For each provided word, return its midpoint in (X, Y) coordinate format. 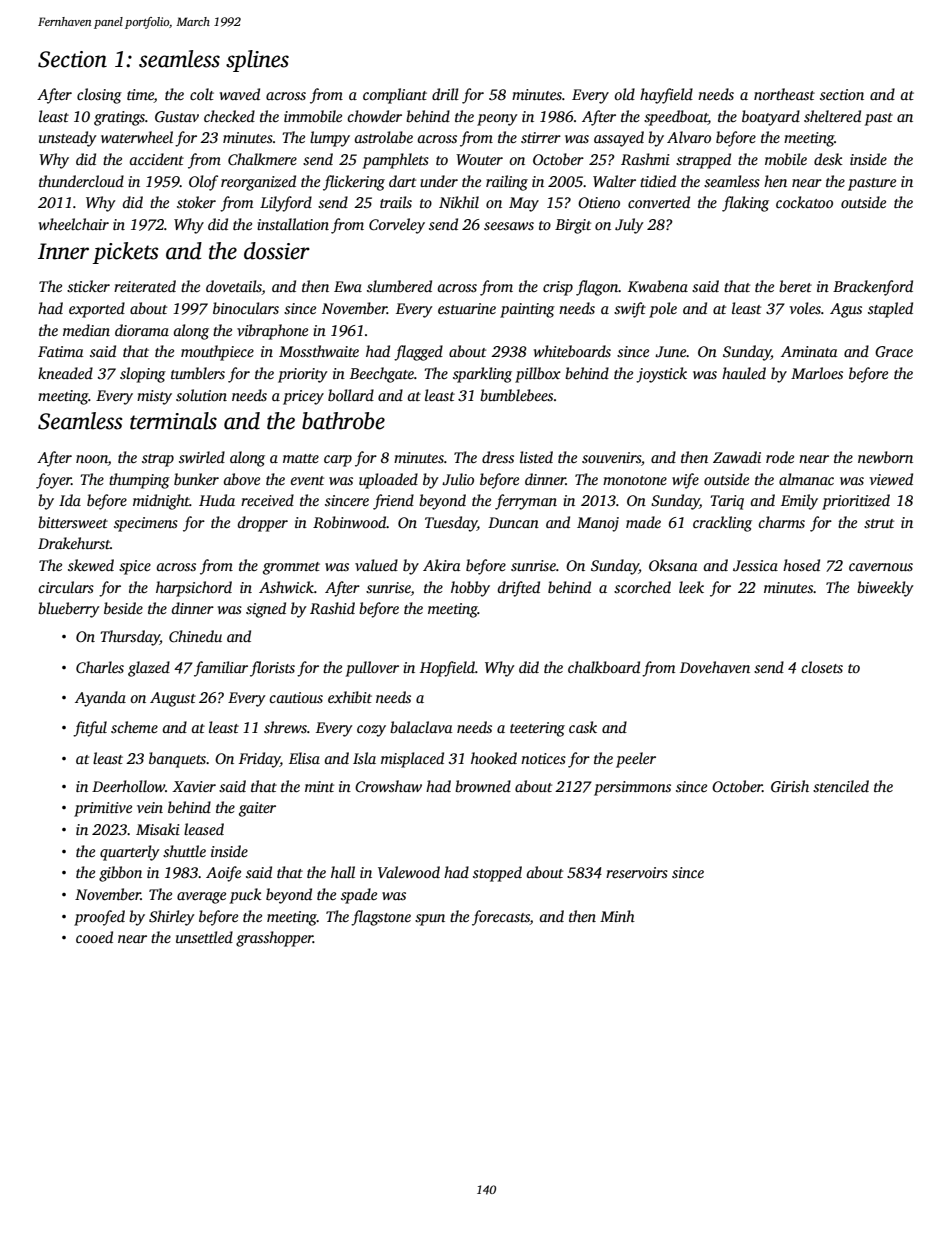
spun (430, 920)
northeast (784, 94)
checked (229, 116)
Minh (617, 916)
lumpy (330, 139)
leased (204, 829)
